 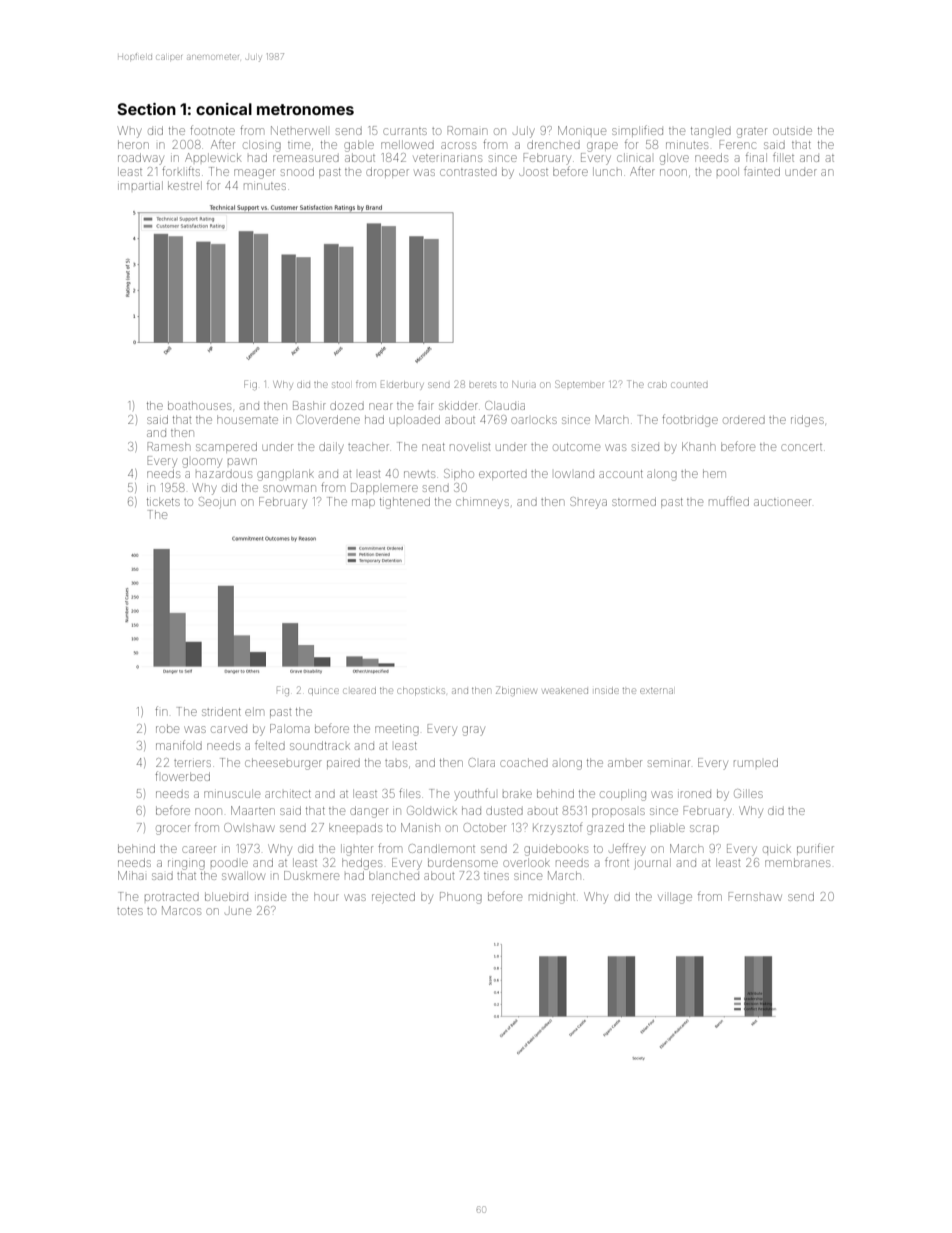 I want to click on tangled, so click(x=711, y=132).
